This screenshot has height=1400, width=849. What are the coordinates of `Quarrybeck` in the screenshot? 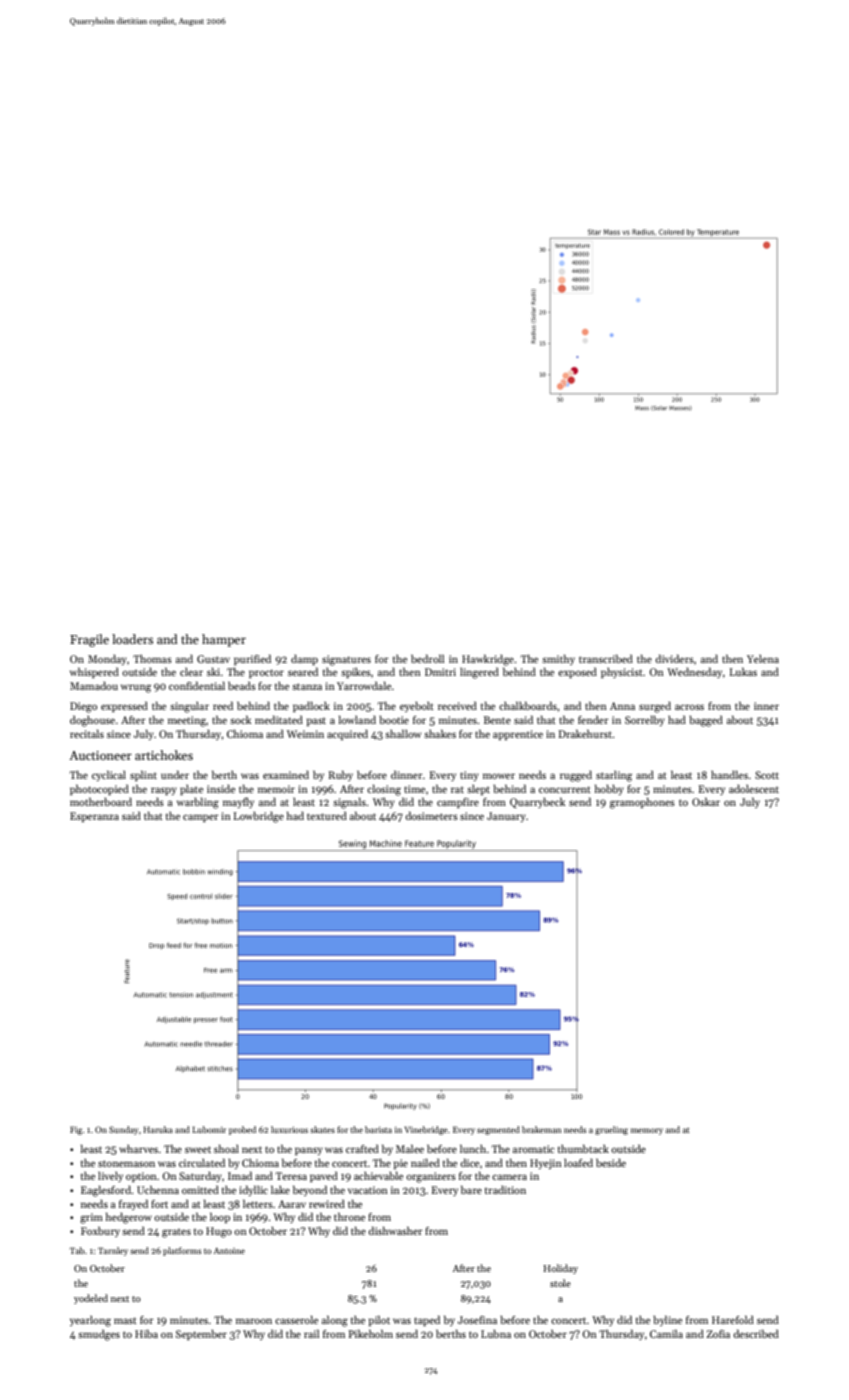 It's located at (537, 802).
